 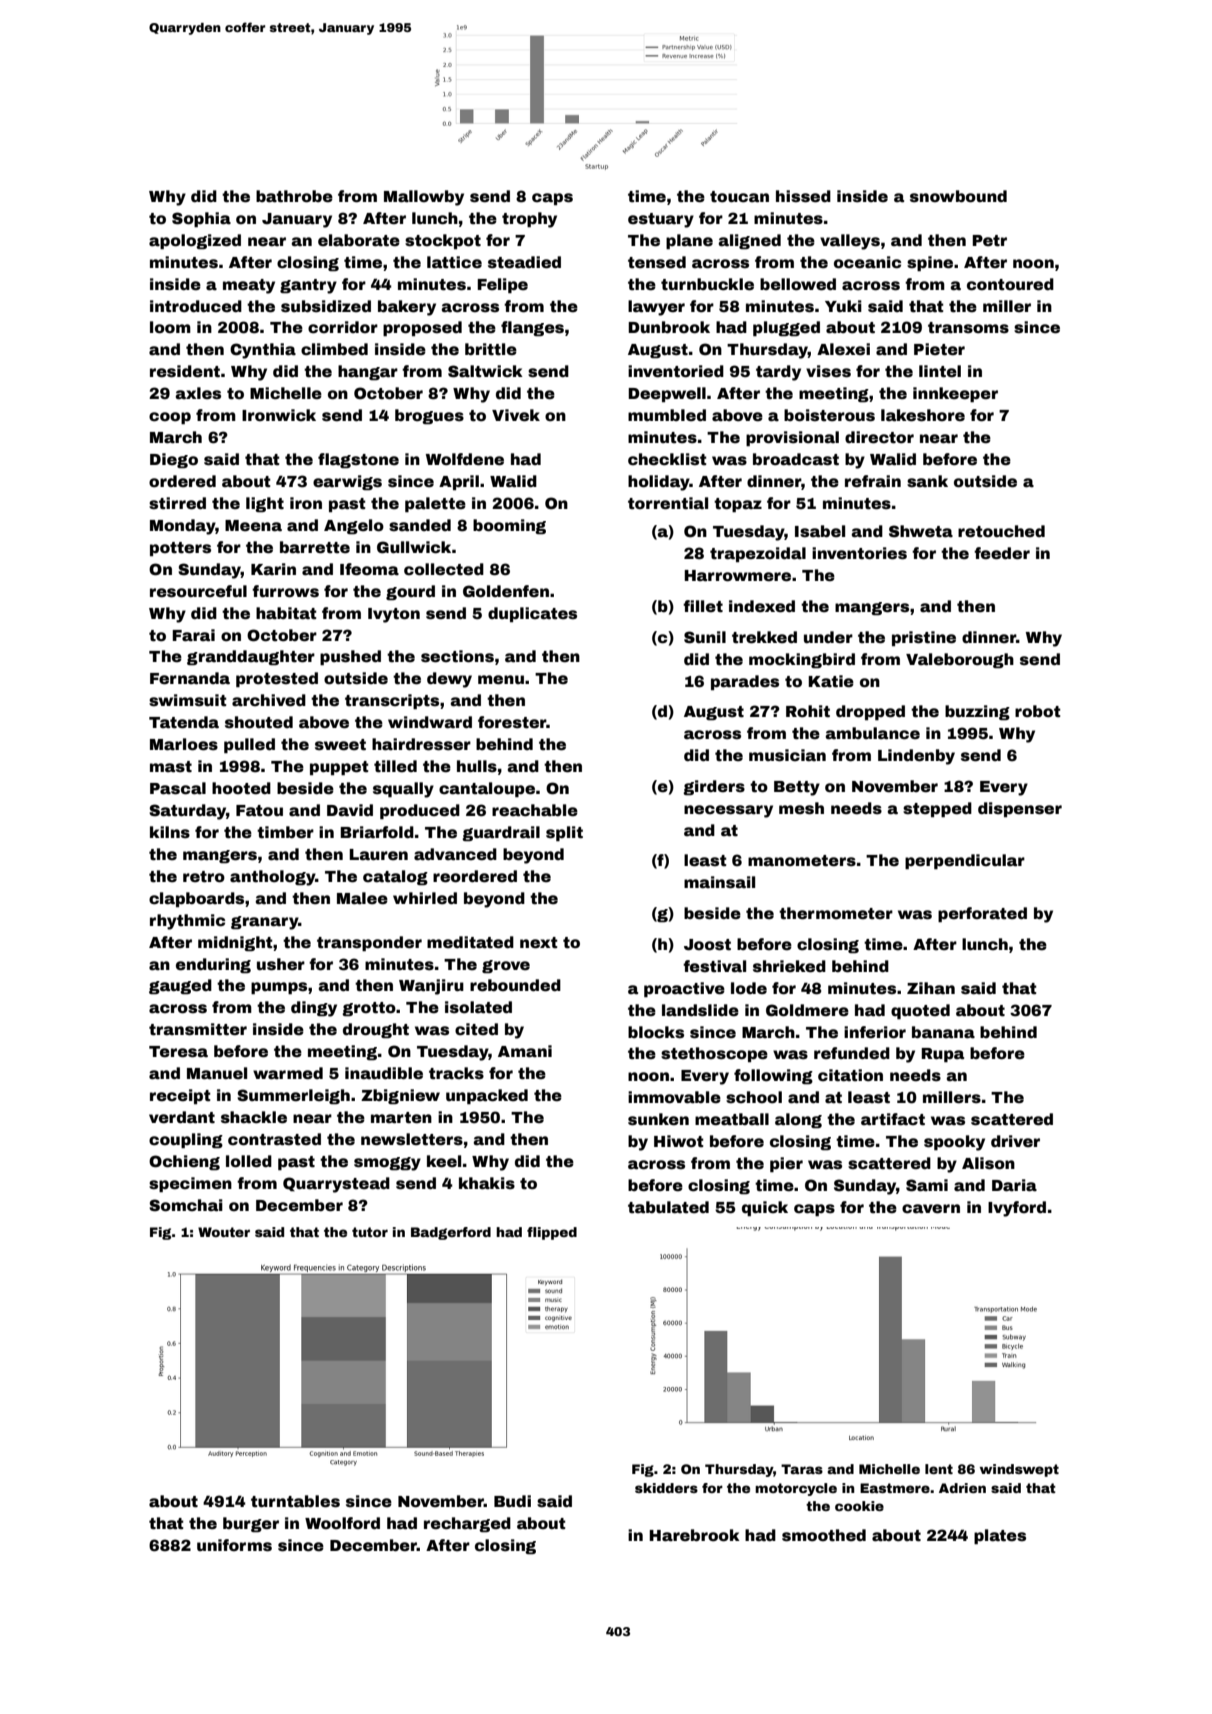 What do you see at coordinates (792, 438) in the screenshot?
I see `provisional` at bounding box center [792, 438].
